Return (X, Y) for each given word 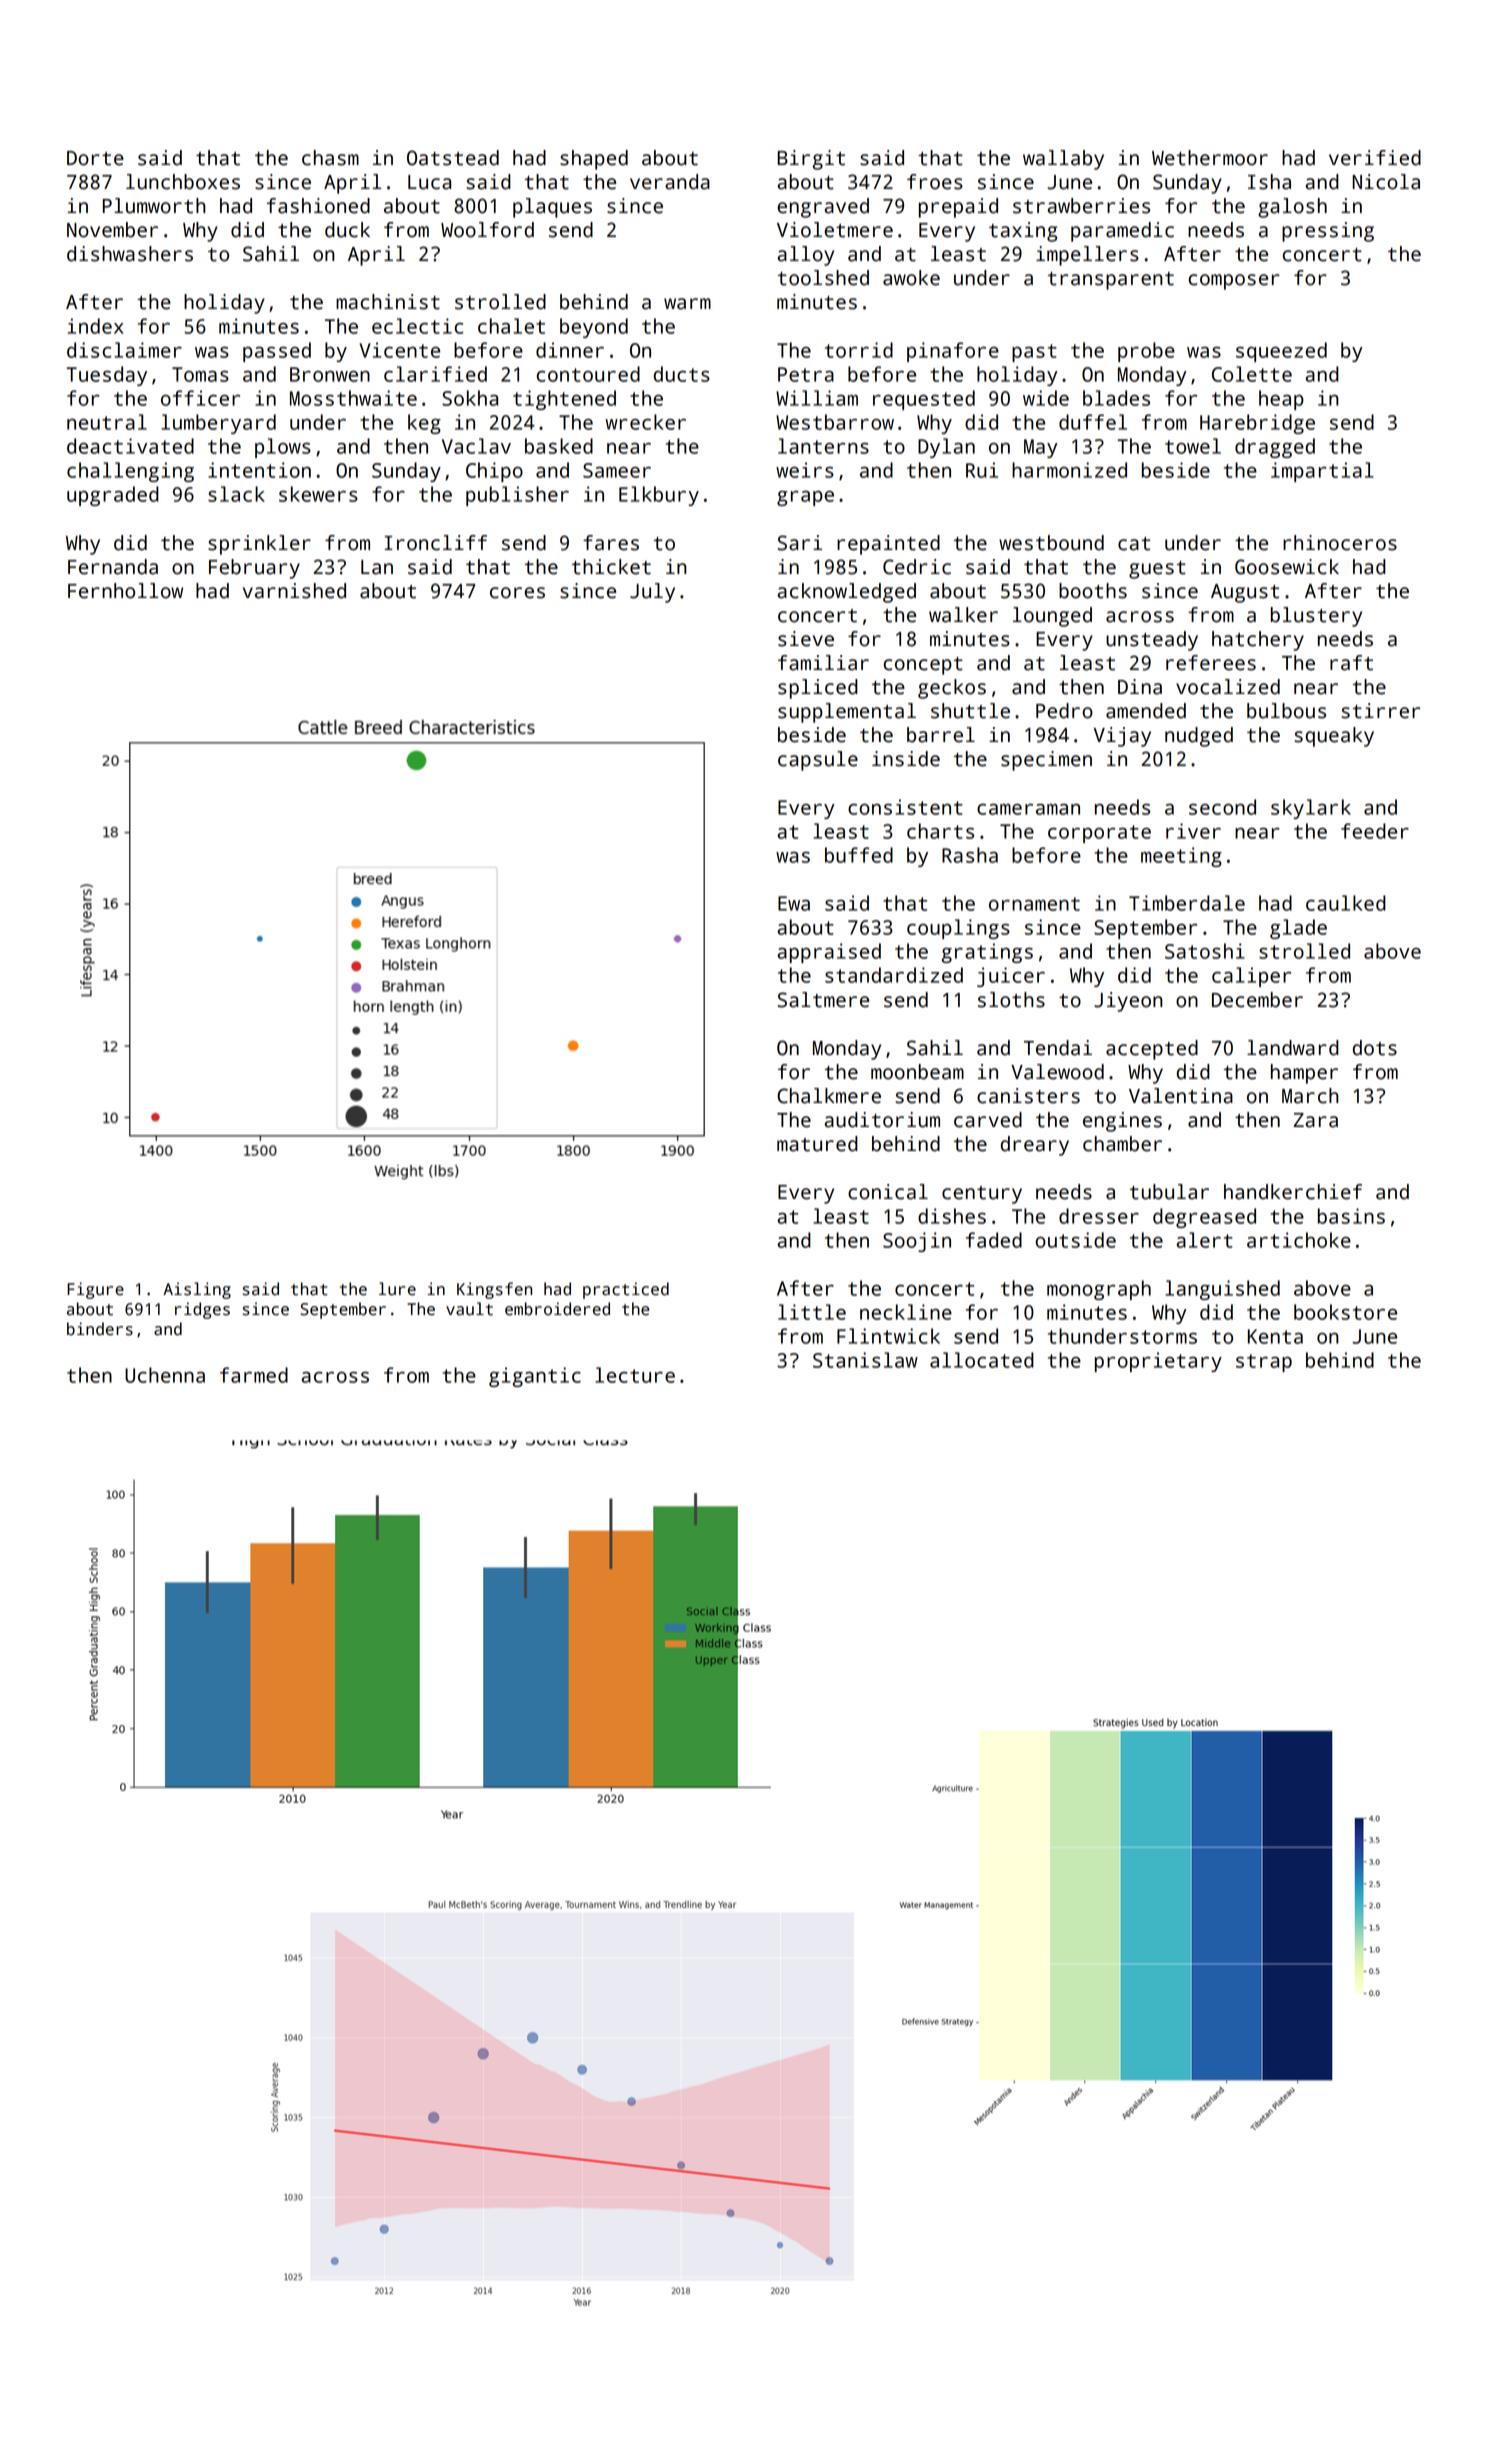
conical (888, 1192)
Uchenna (165, 1375)
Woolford (487, 230)
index (95, 326)
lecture (635, 1375)
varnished (294, 591)
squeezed (1281, 352)
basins (1351, 1216)
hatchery (1258, 641)
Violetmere (835, 230)
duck (347, 230)
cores (517, 593)
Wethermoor (1210, 158)
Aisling (197, 1290)
